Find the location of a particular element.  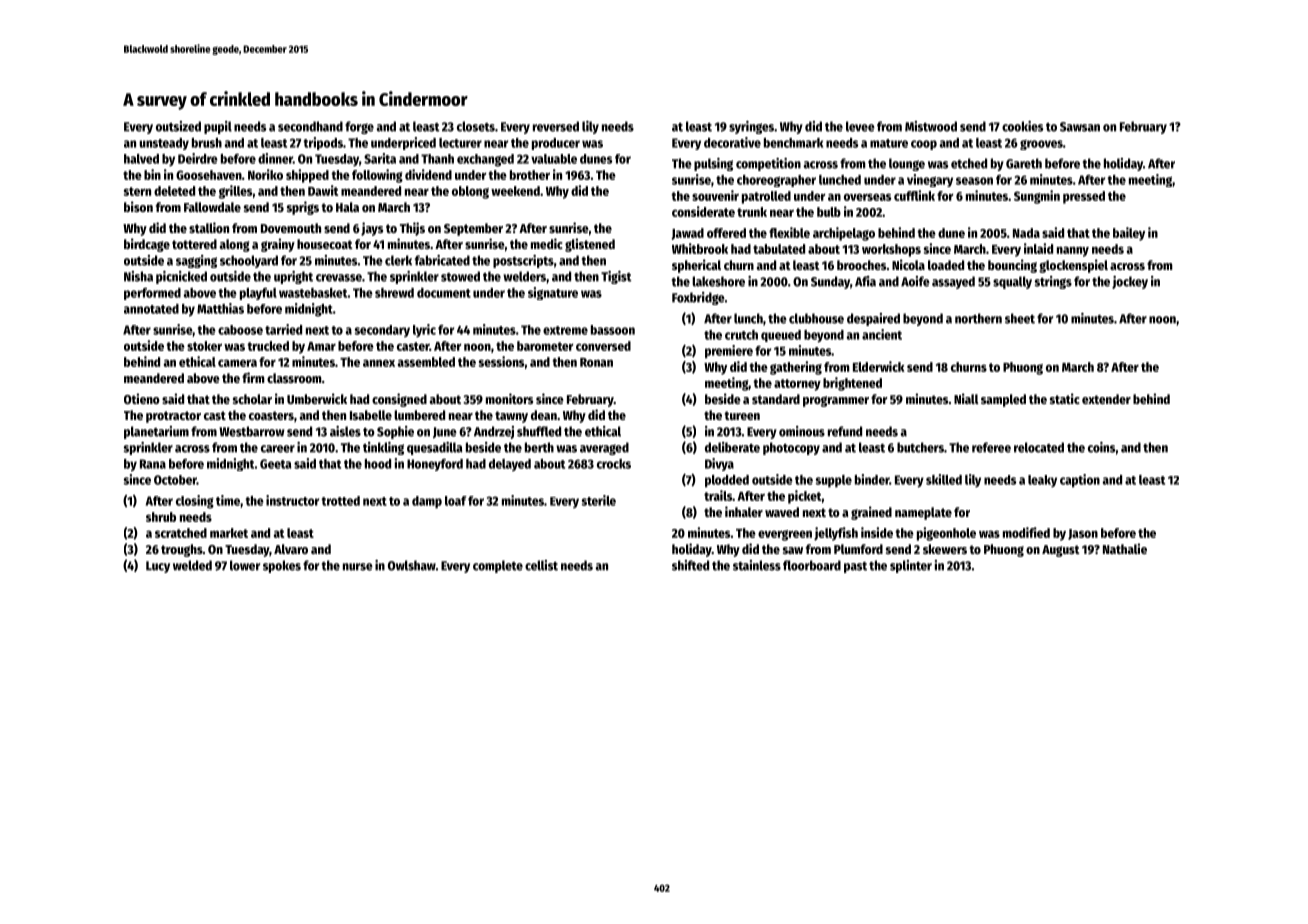

queued is located at coordinates (781, 336).
